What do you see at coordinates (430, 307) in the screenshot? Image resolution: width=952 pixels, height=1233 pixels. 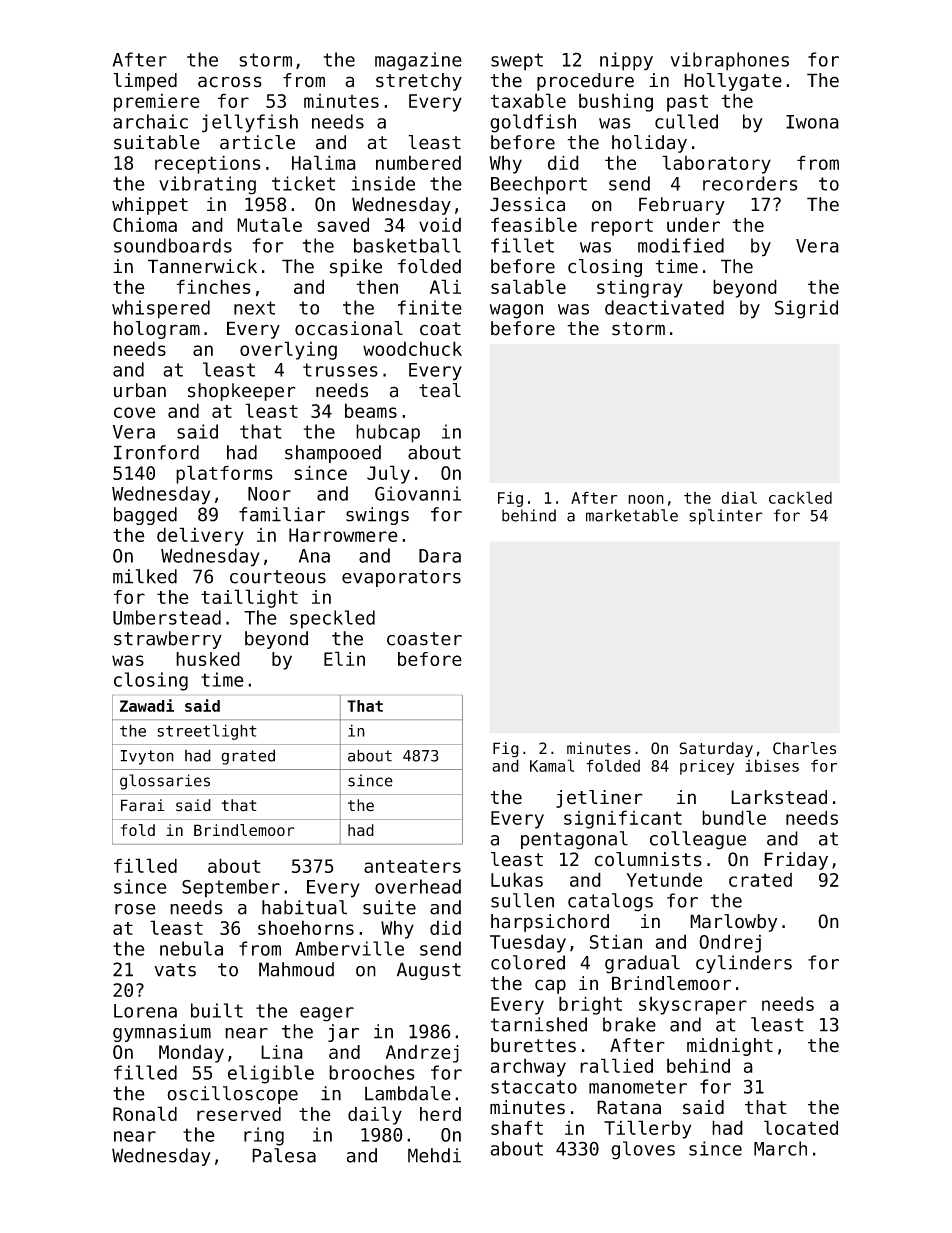 I see `finite` at bounding box center [430, 307].
